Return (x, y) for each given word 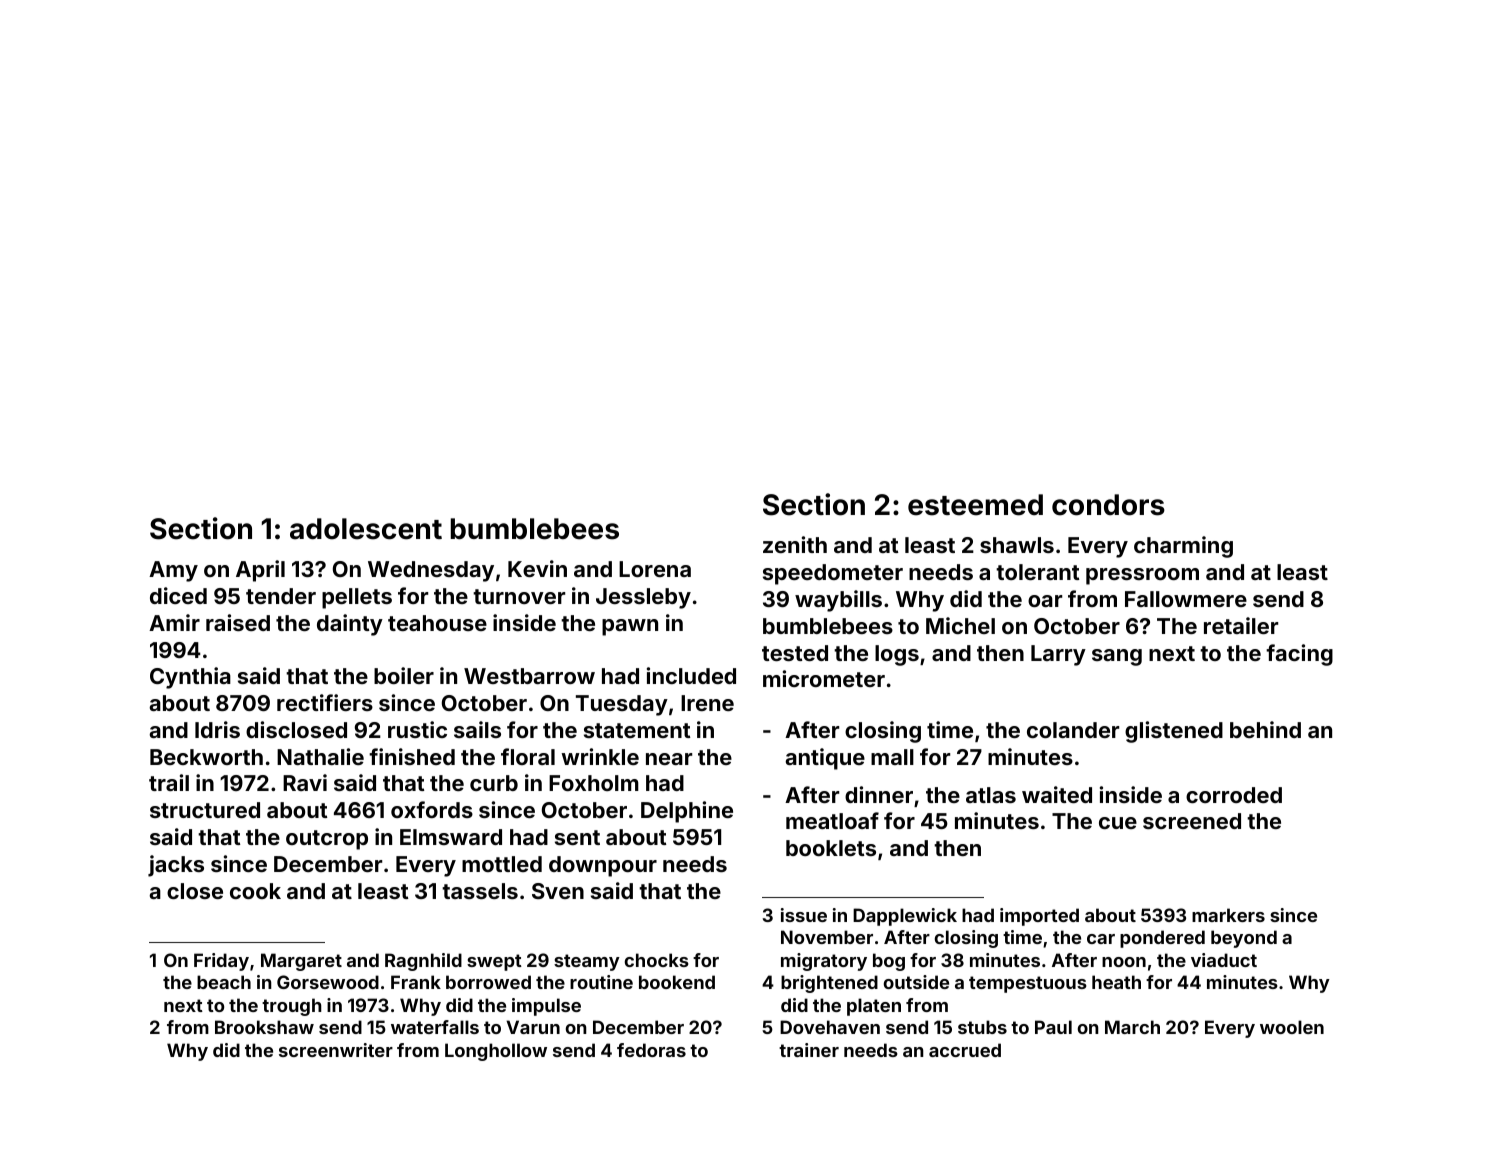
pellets (357, 598)
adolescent (366, 529)
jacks (176, 866)
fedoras (651, 1050)
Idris (217, 729)
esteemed (975, 505)
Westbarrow (529, 676)
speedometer (833, 574)
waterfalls (435, 1027)
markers (1228, 915)
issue (804, 915)
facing (1299, 655)
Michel (960, 625)
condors (1108, 505)
